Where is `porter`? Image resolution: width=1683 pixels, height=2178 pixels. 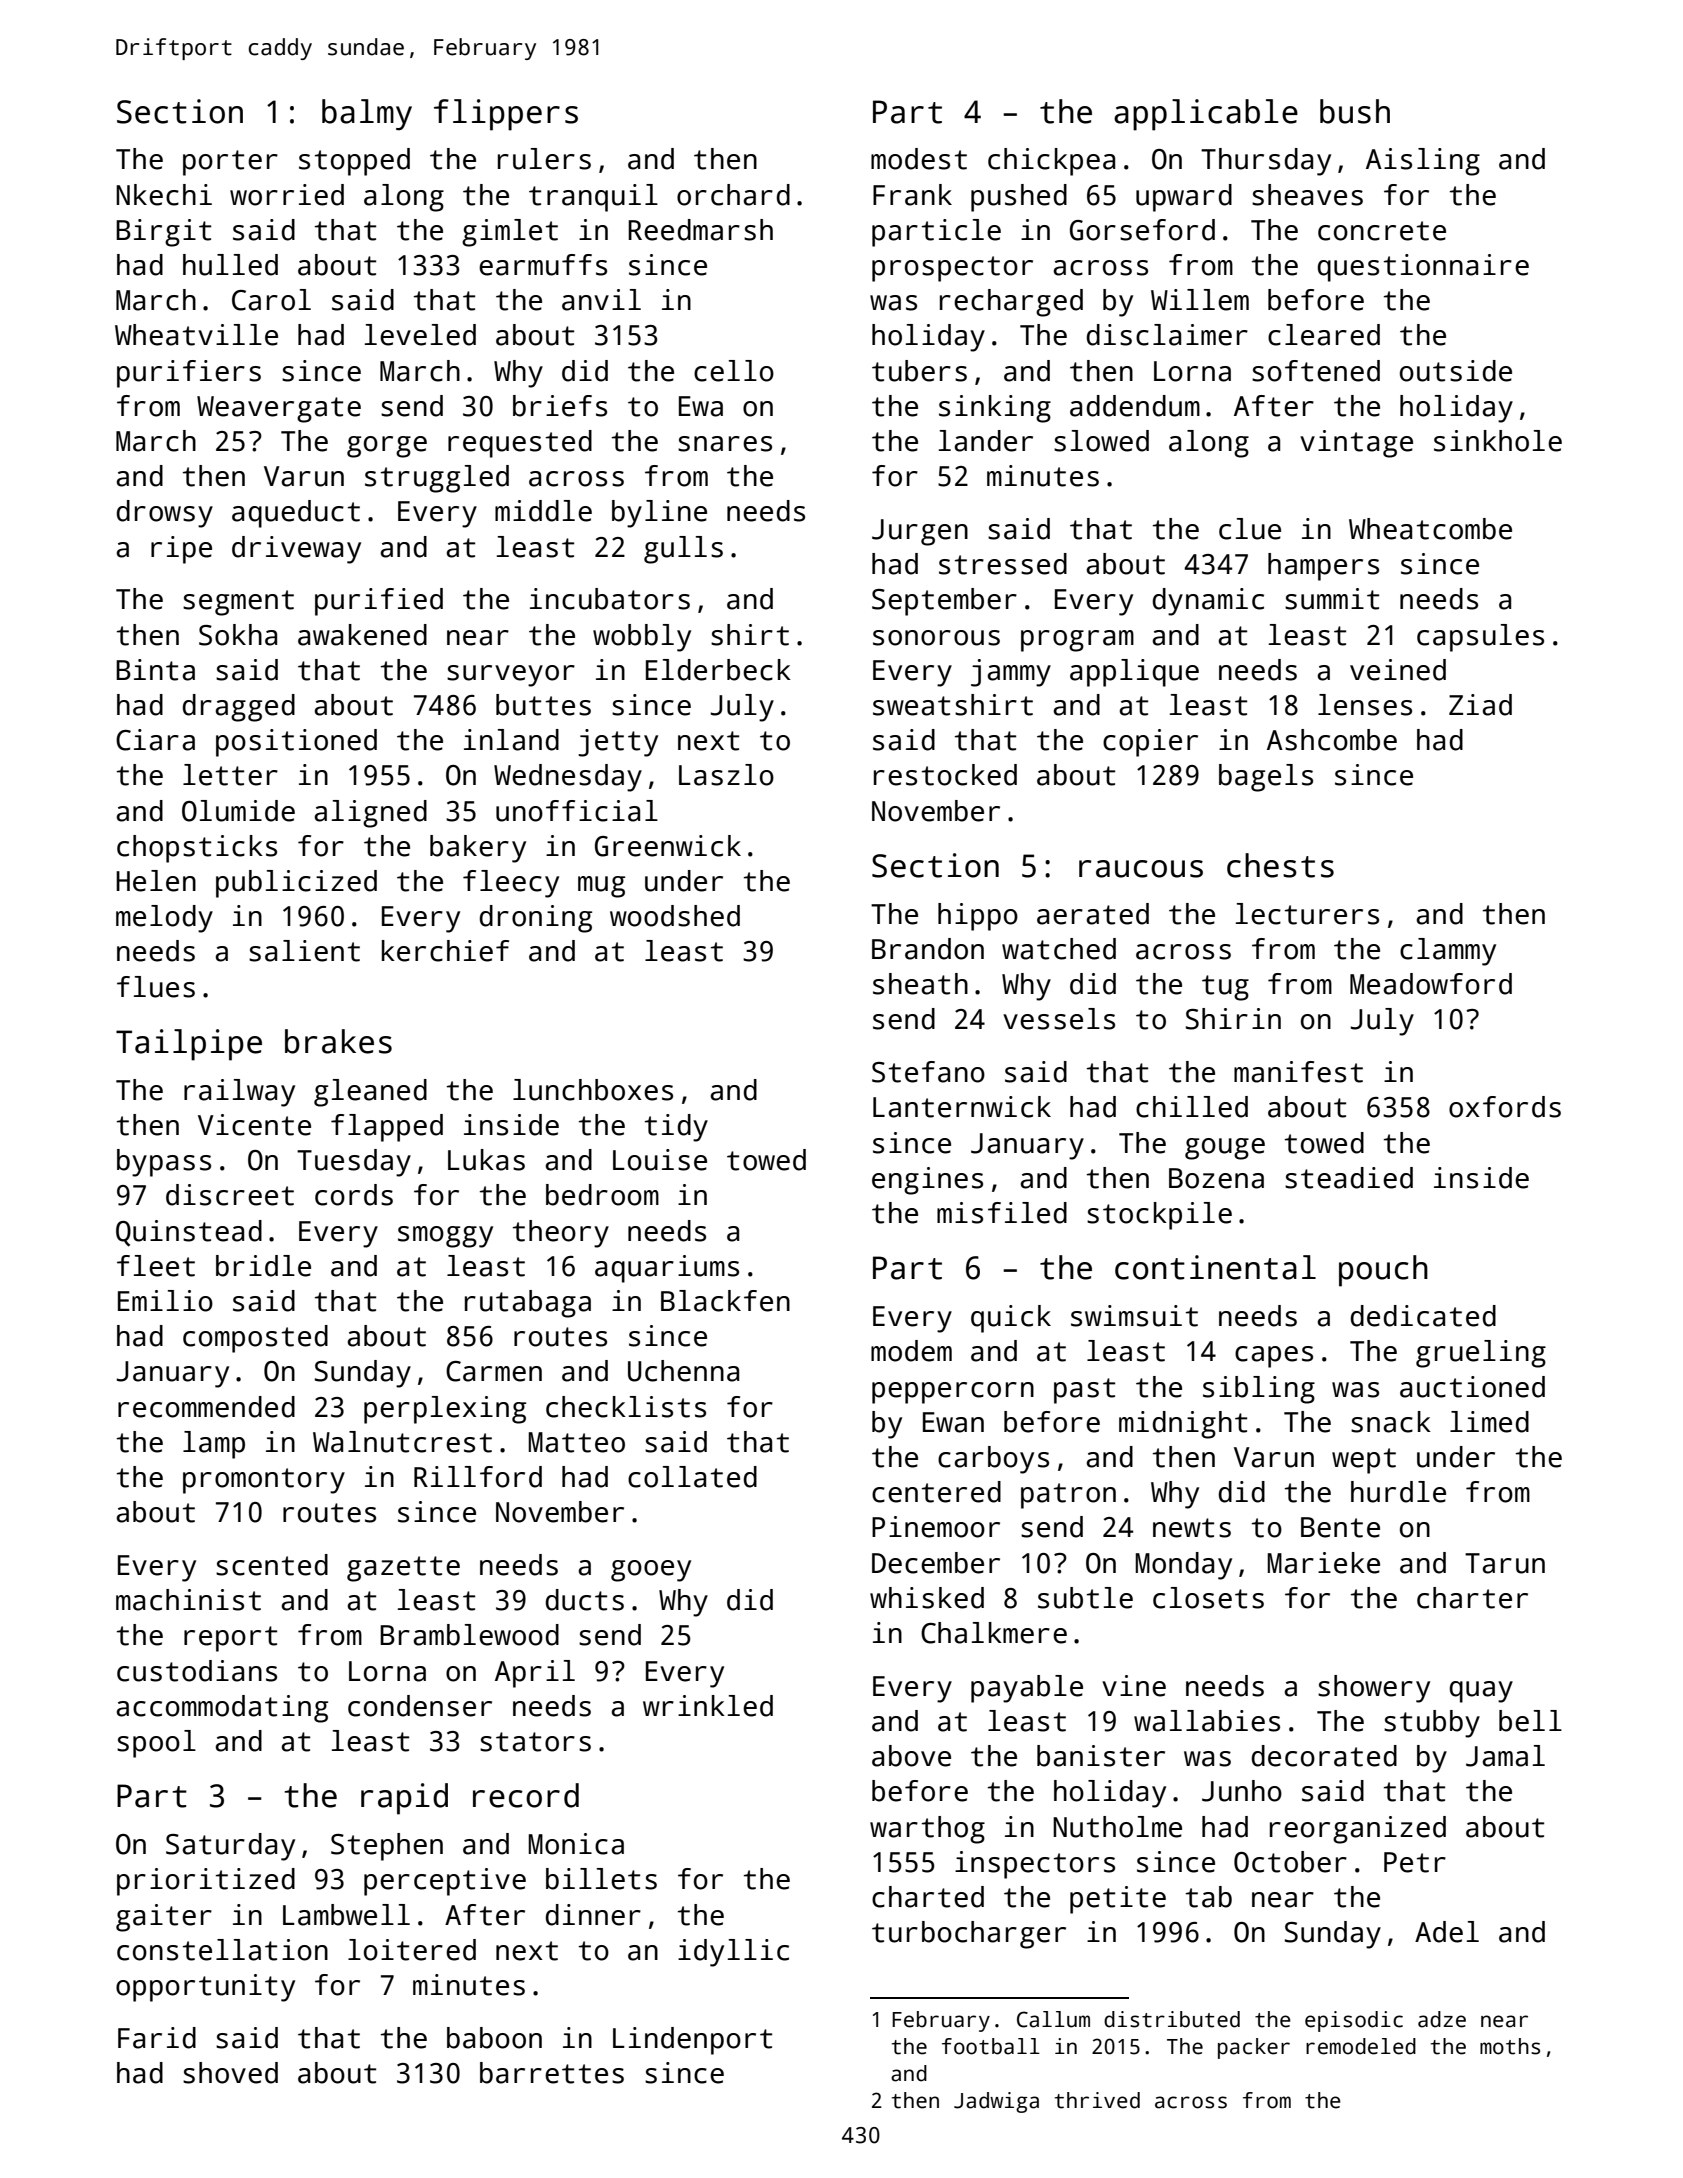
porter is located at coordinates (230, 163).
